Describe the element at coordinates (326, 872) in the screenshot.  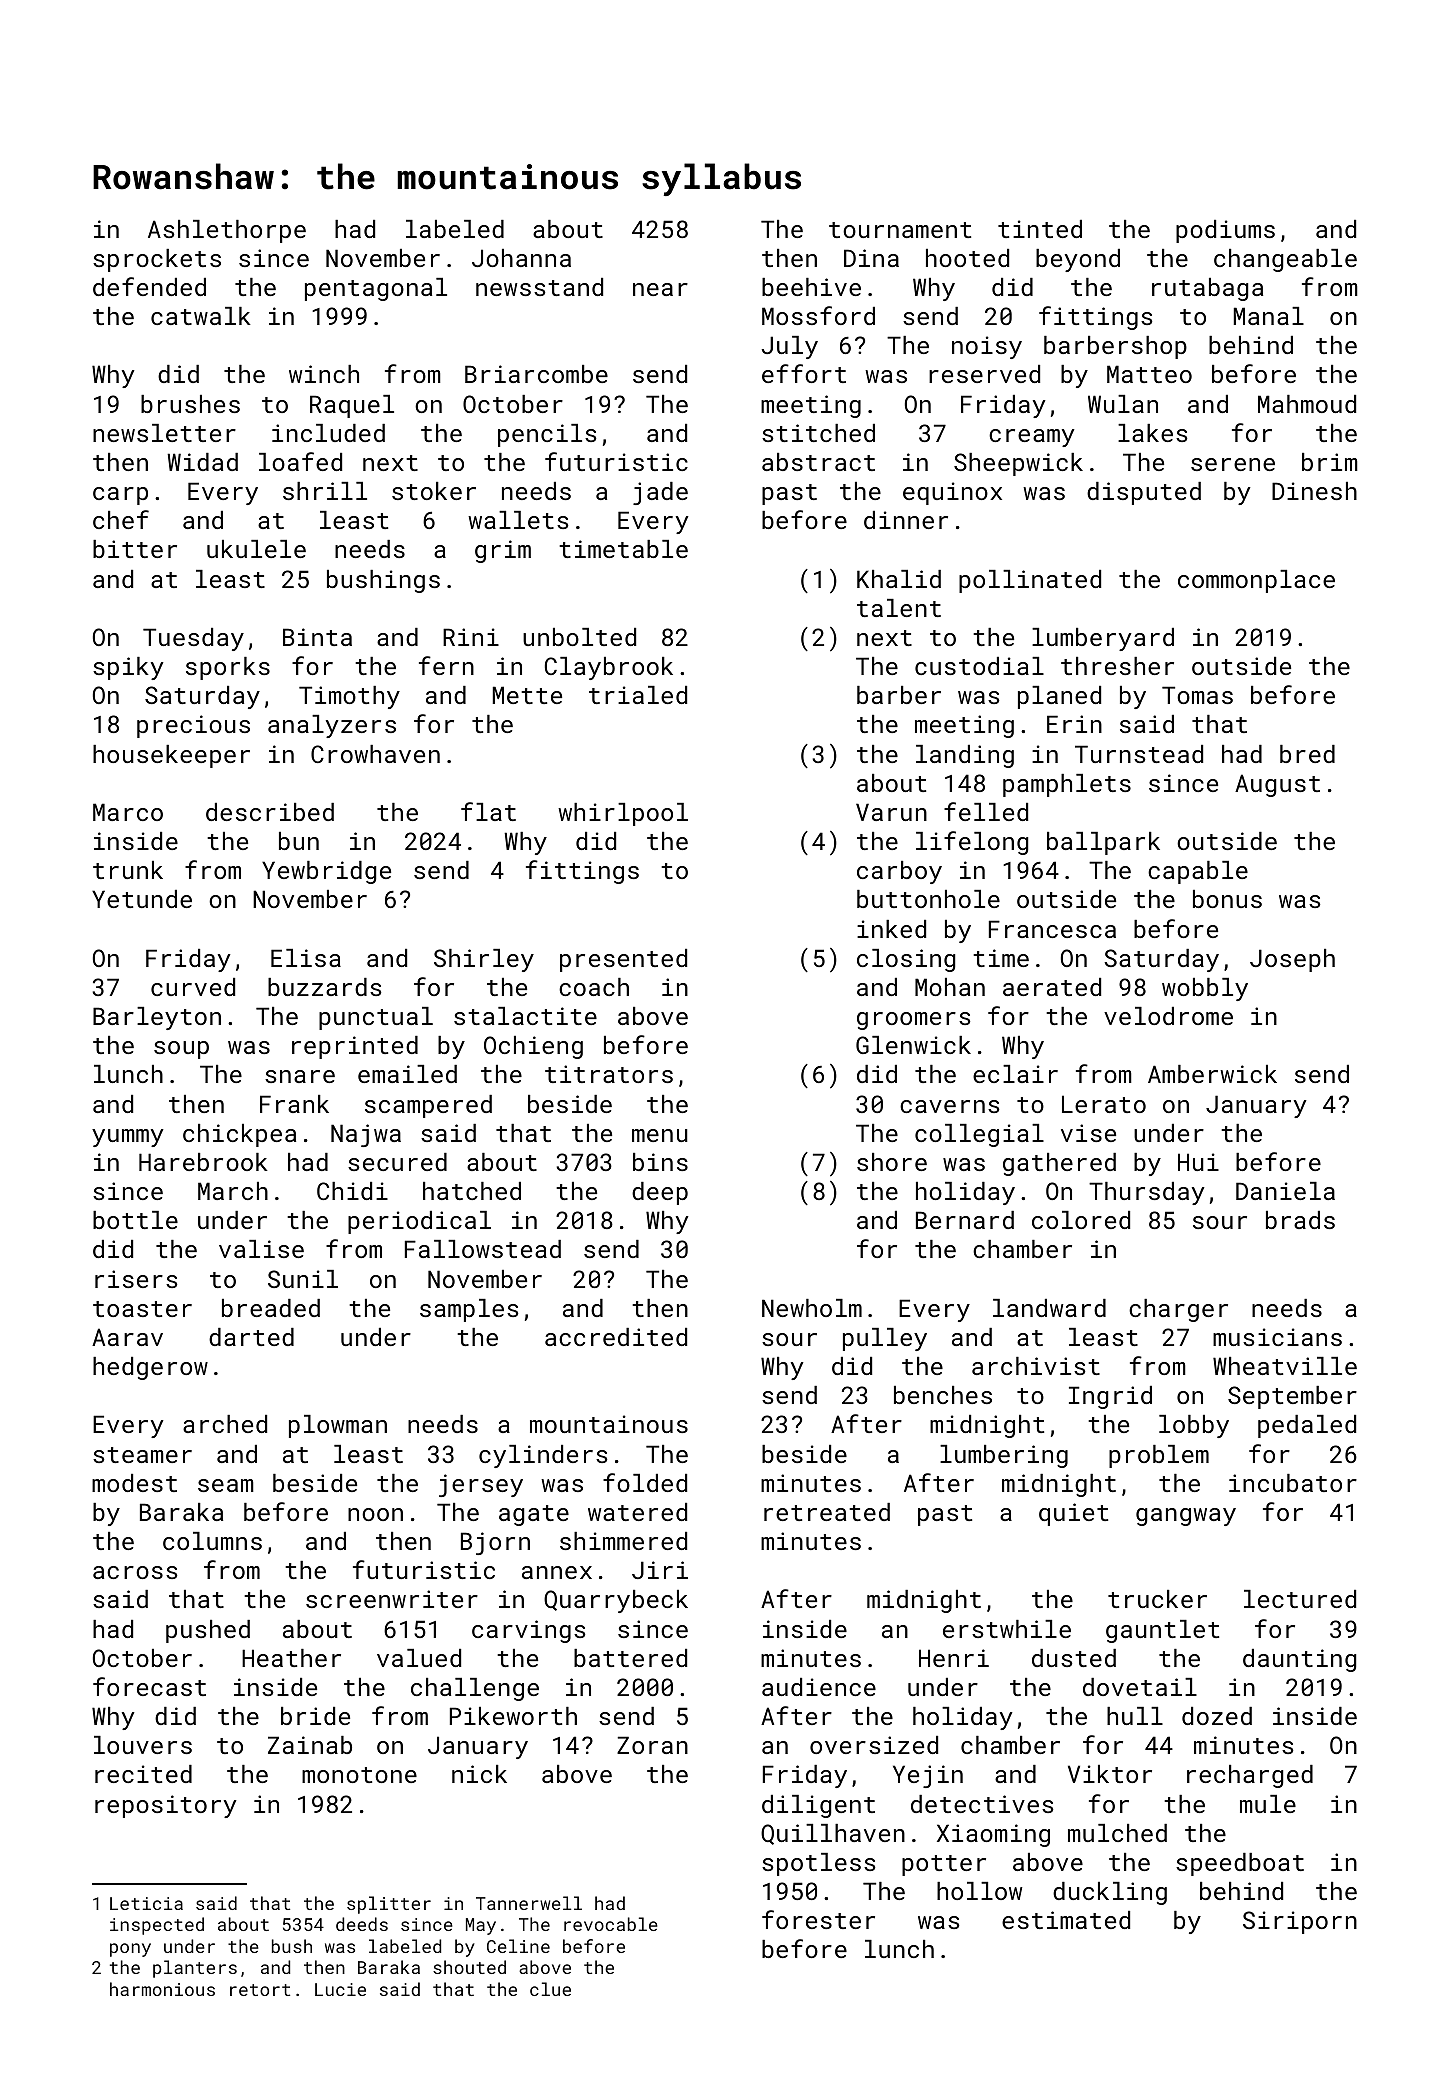
I see `Yewbridge` at that location.
